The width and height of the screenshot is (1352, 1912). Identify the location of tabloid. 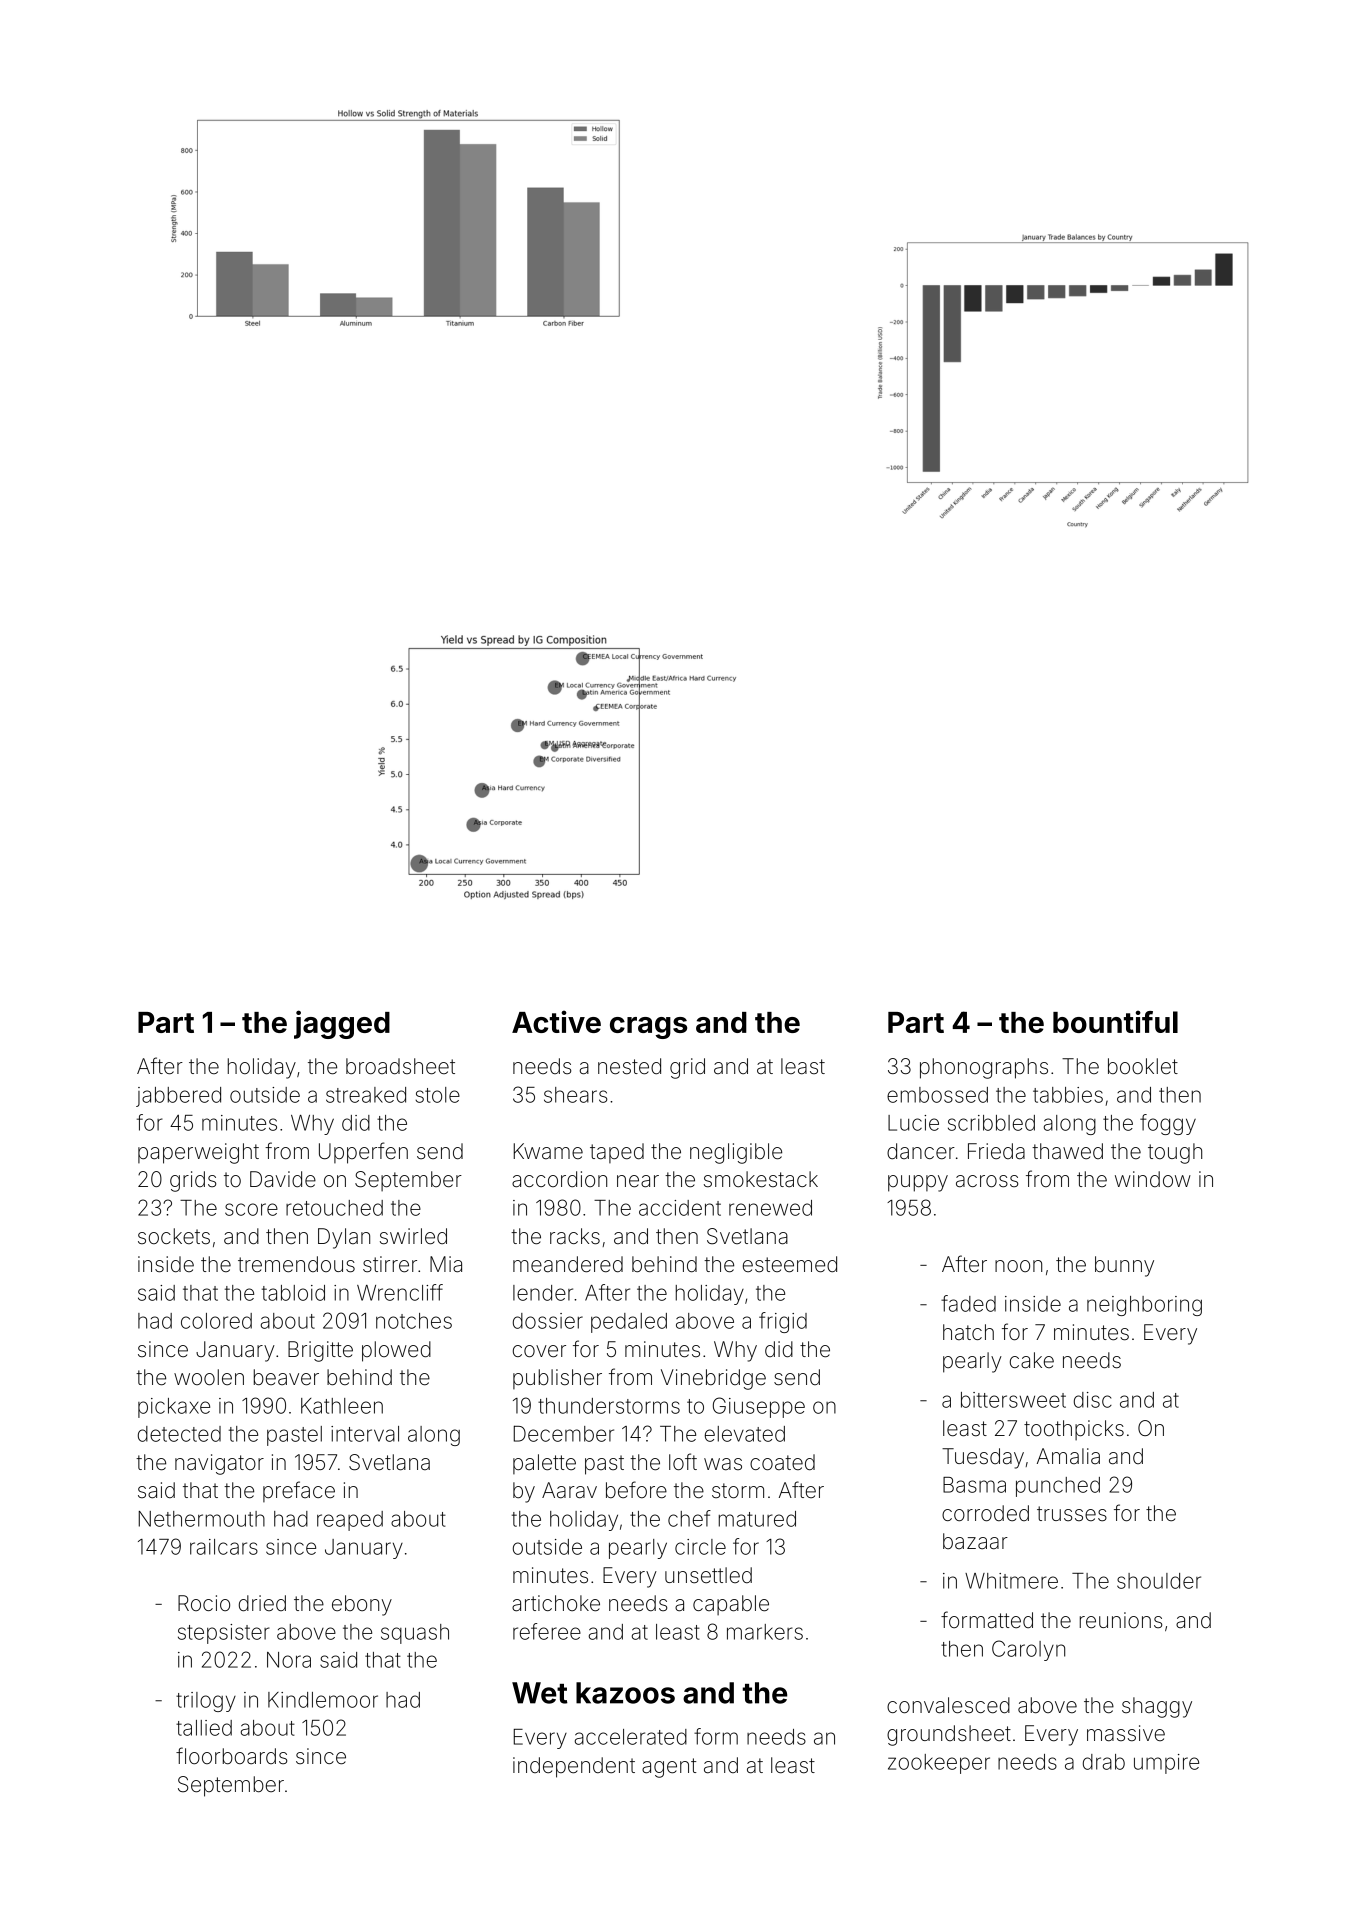
(293, 1293).
